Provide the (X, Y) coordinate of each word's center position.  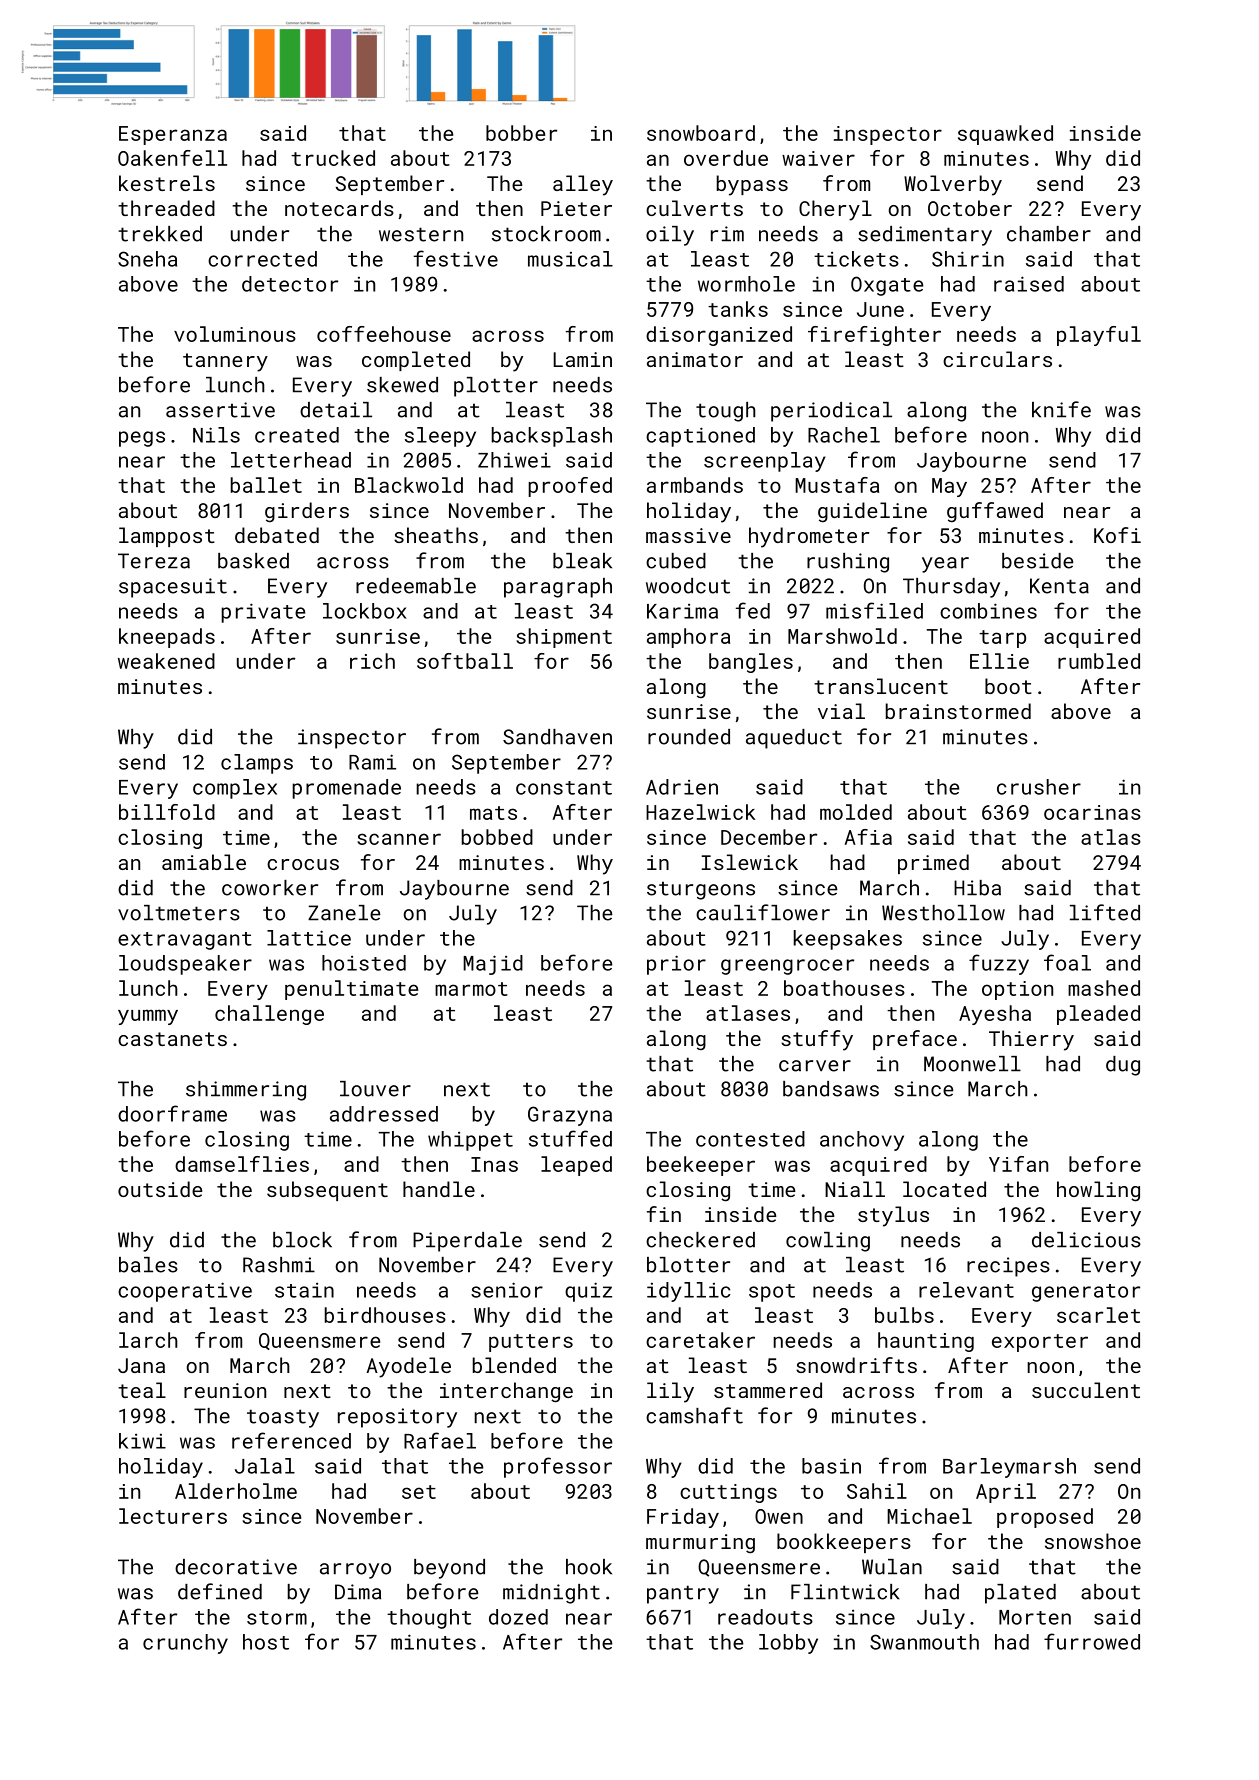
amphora (688, 638)
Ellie (999, 661)
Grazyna (570, 1116)
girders (307, 512)
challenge (269, 1015)
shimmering (246, 1091)
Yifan (1018, 1164)
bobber (521, 133)
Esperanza (173, 135)
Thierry (1031, 1040)
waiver (818, 158)
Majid (493, 965)
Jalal (265, 1466)
